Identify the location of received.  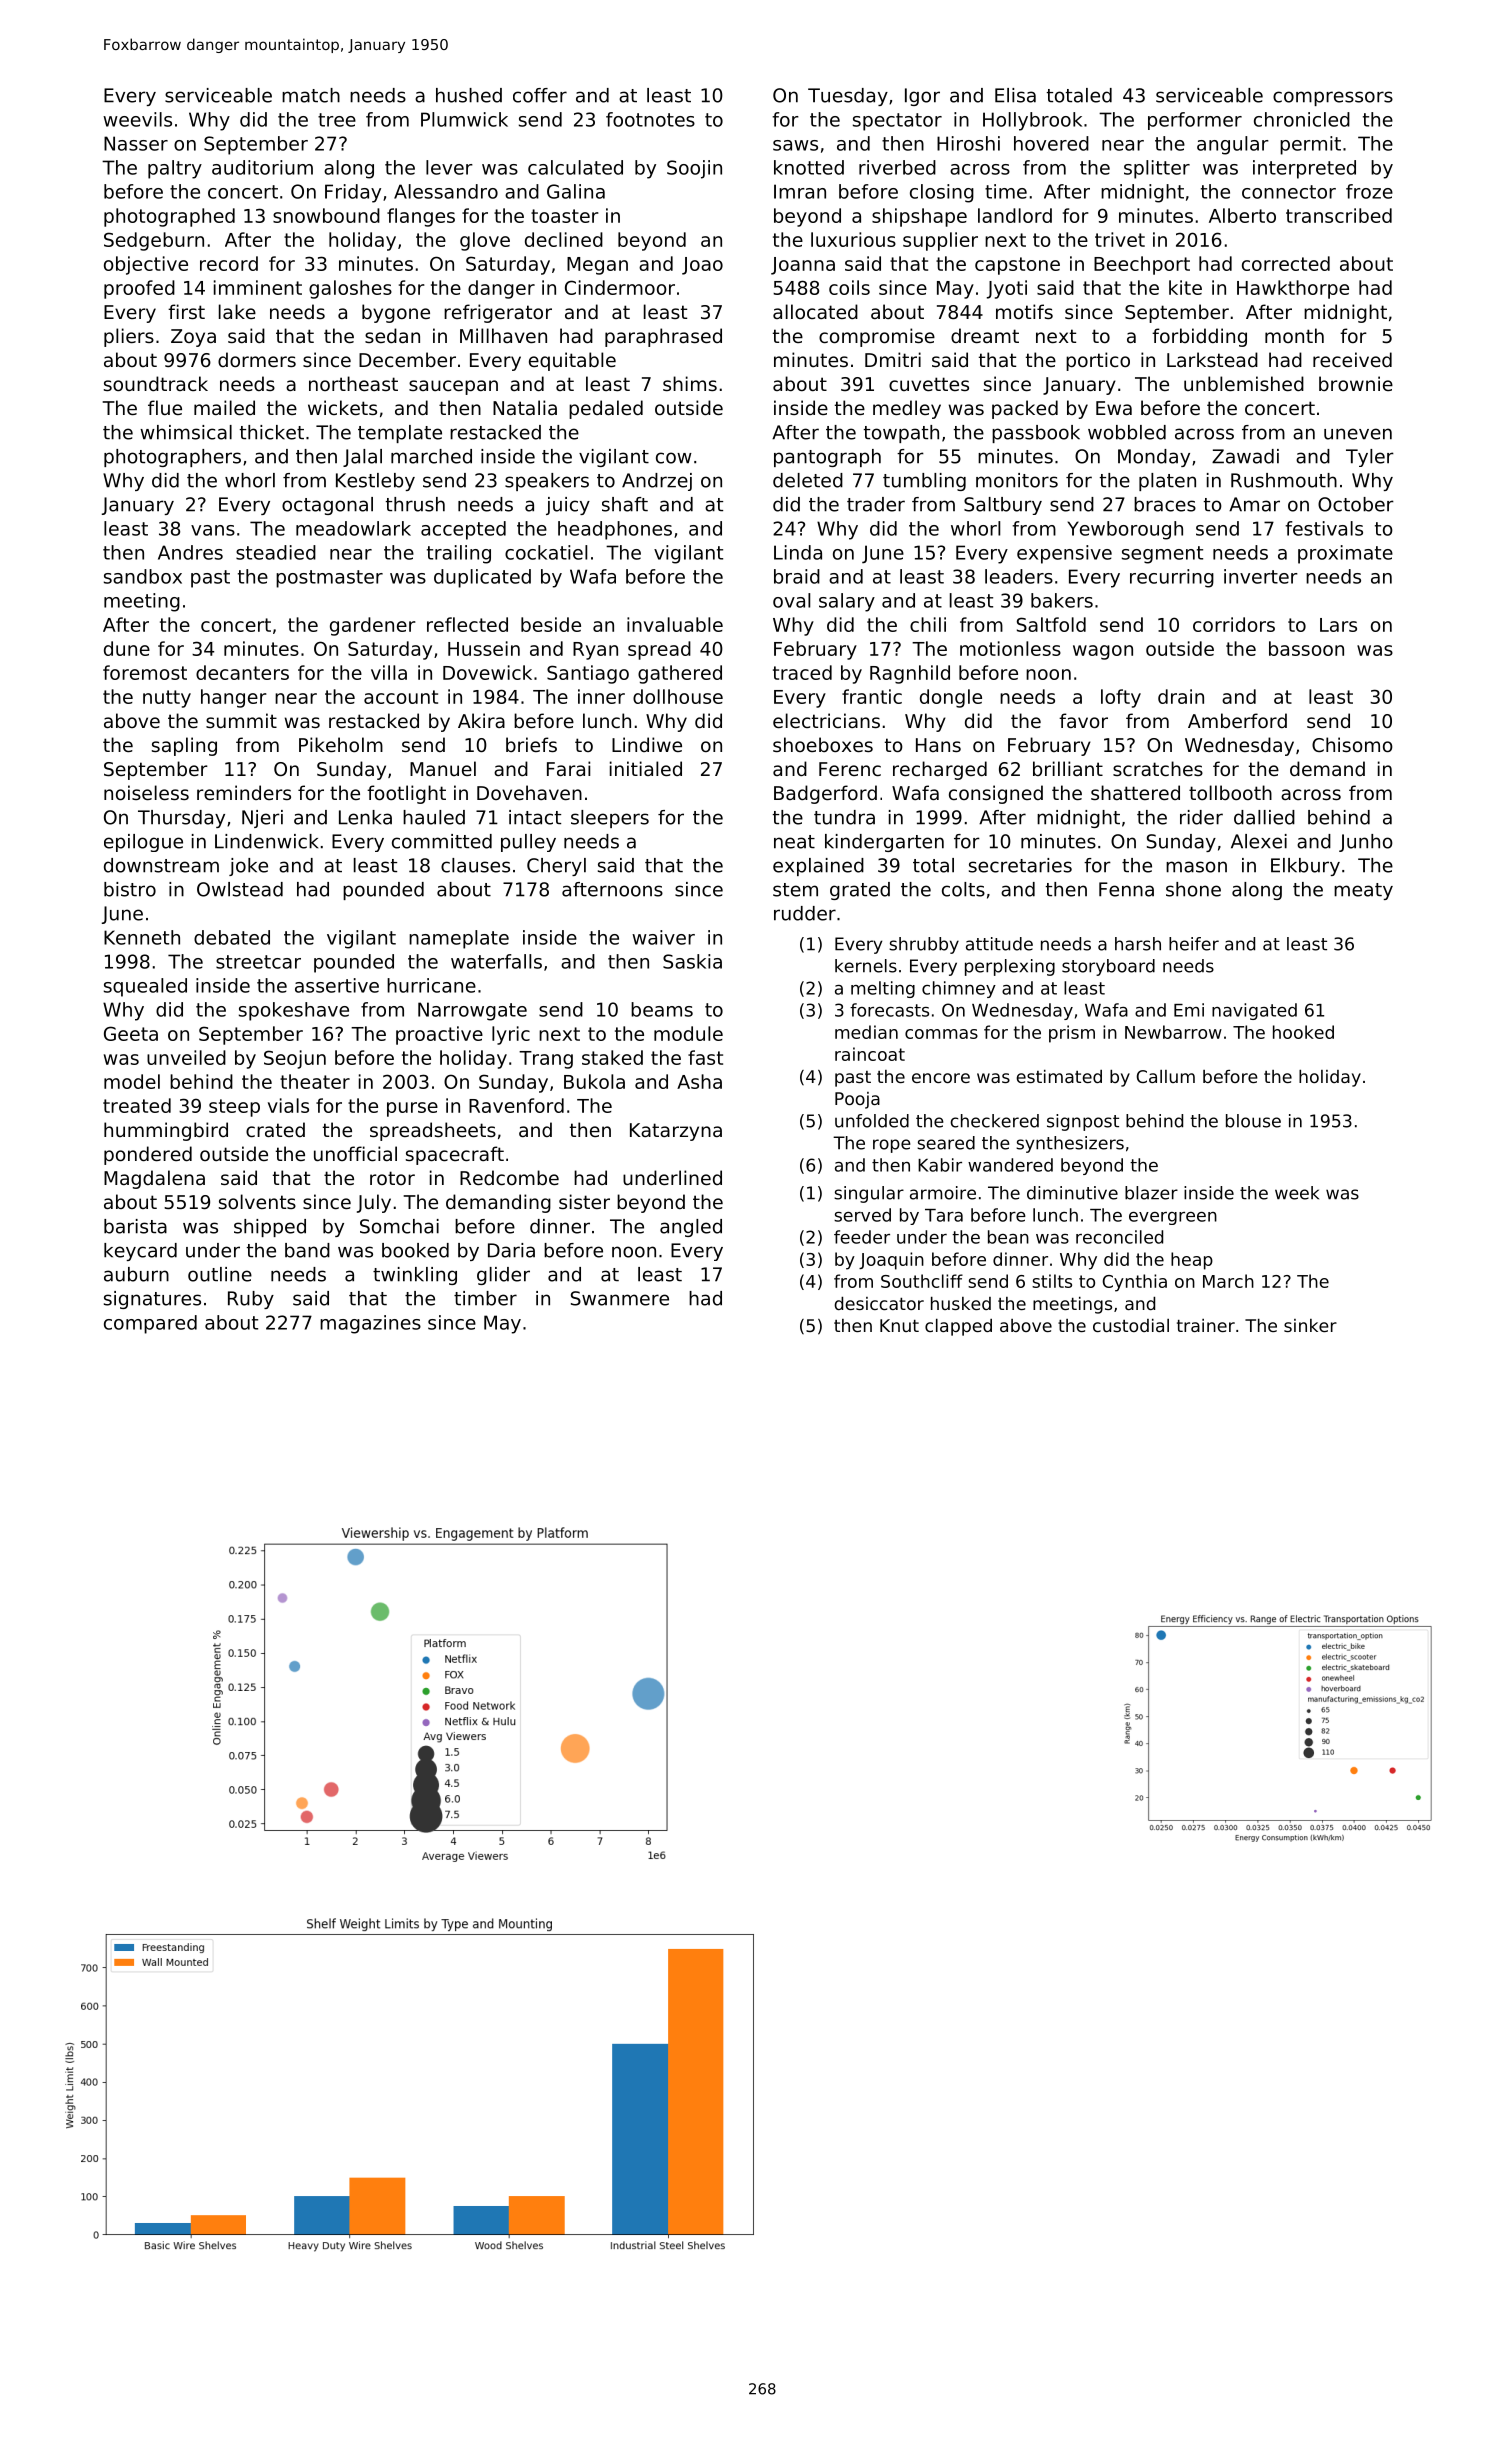
(1352, 359).
